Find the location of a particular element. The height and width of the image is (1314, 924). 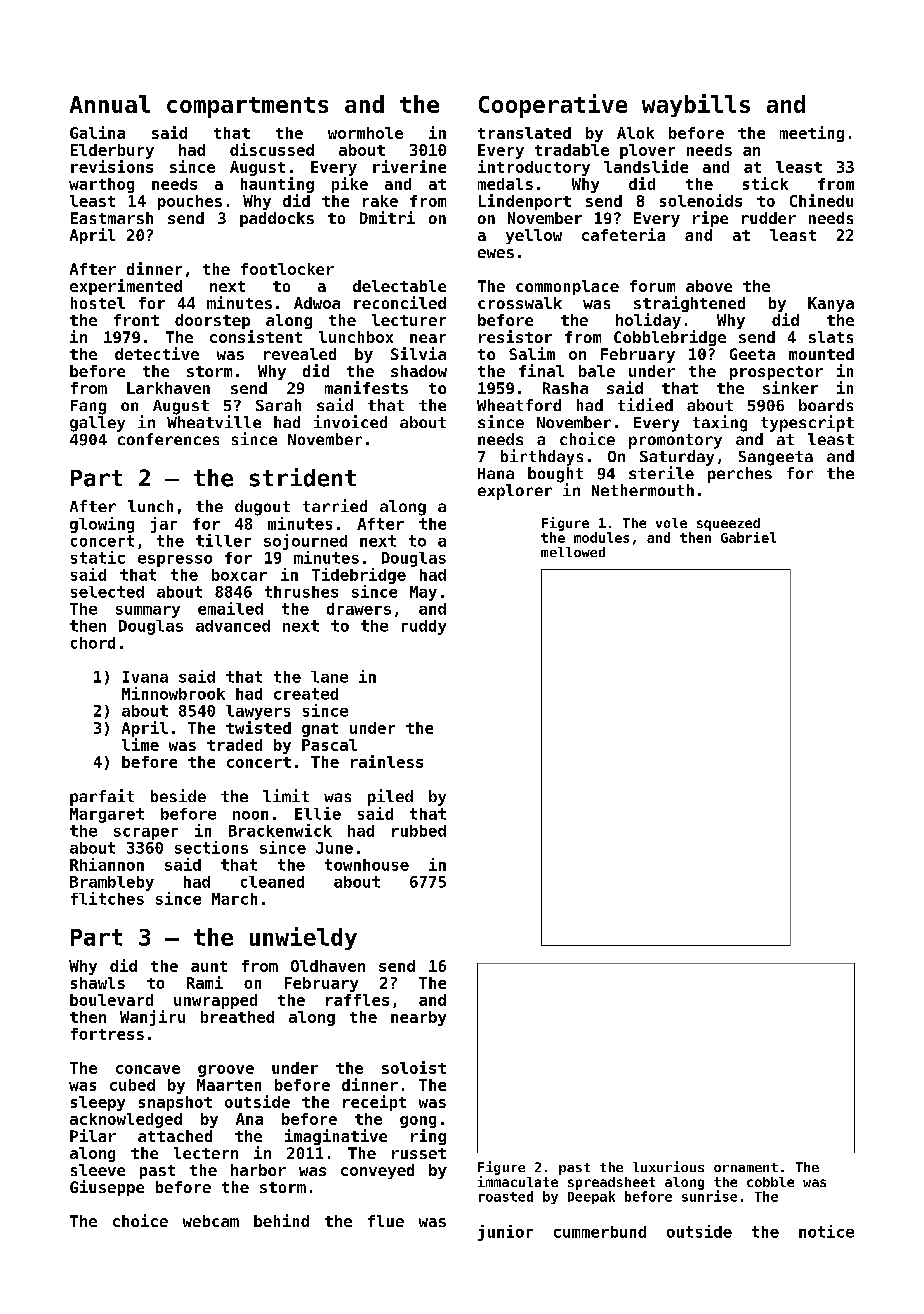

rubbed is located at coordinates (419, 831).
